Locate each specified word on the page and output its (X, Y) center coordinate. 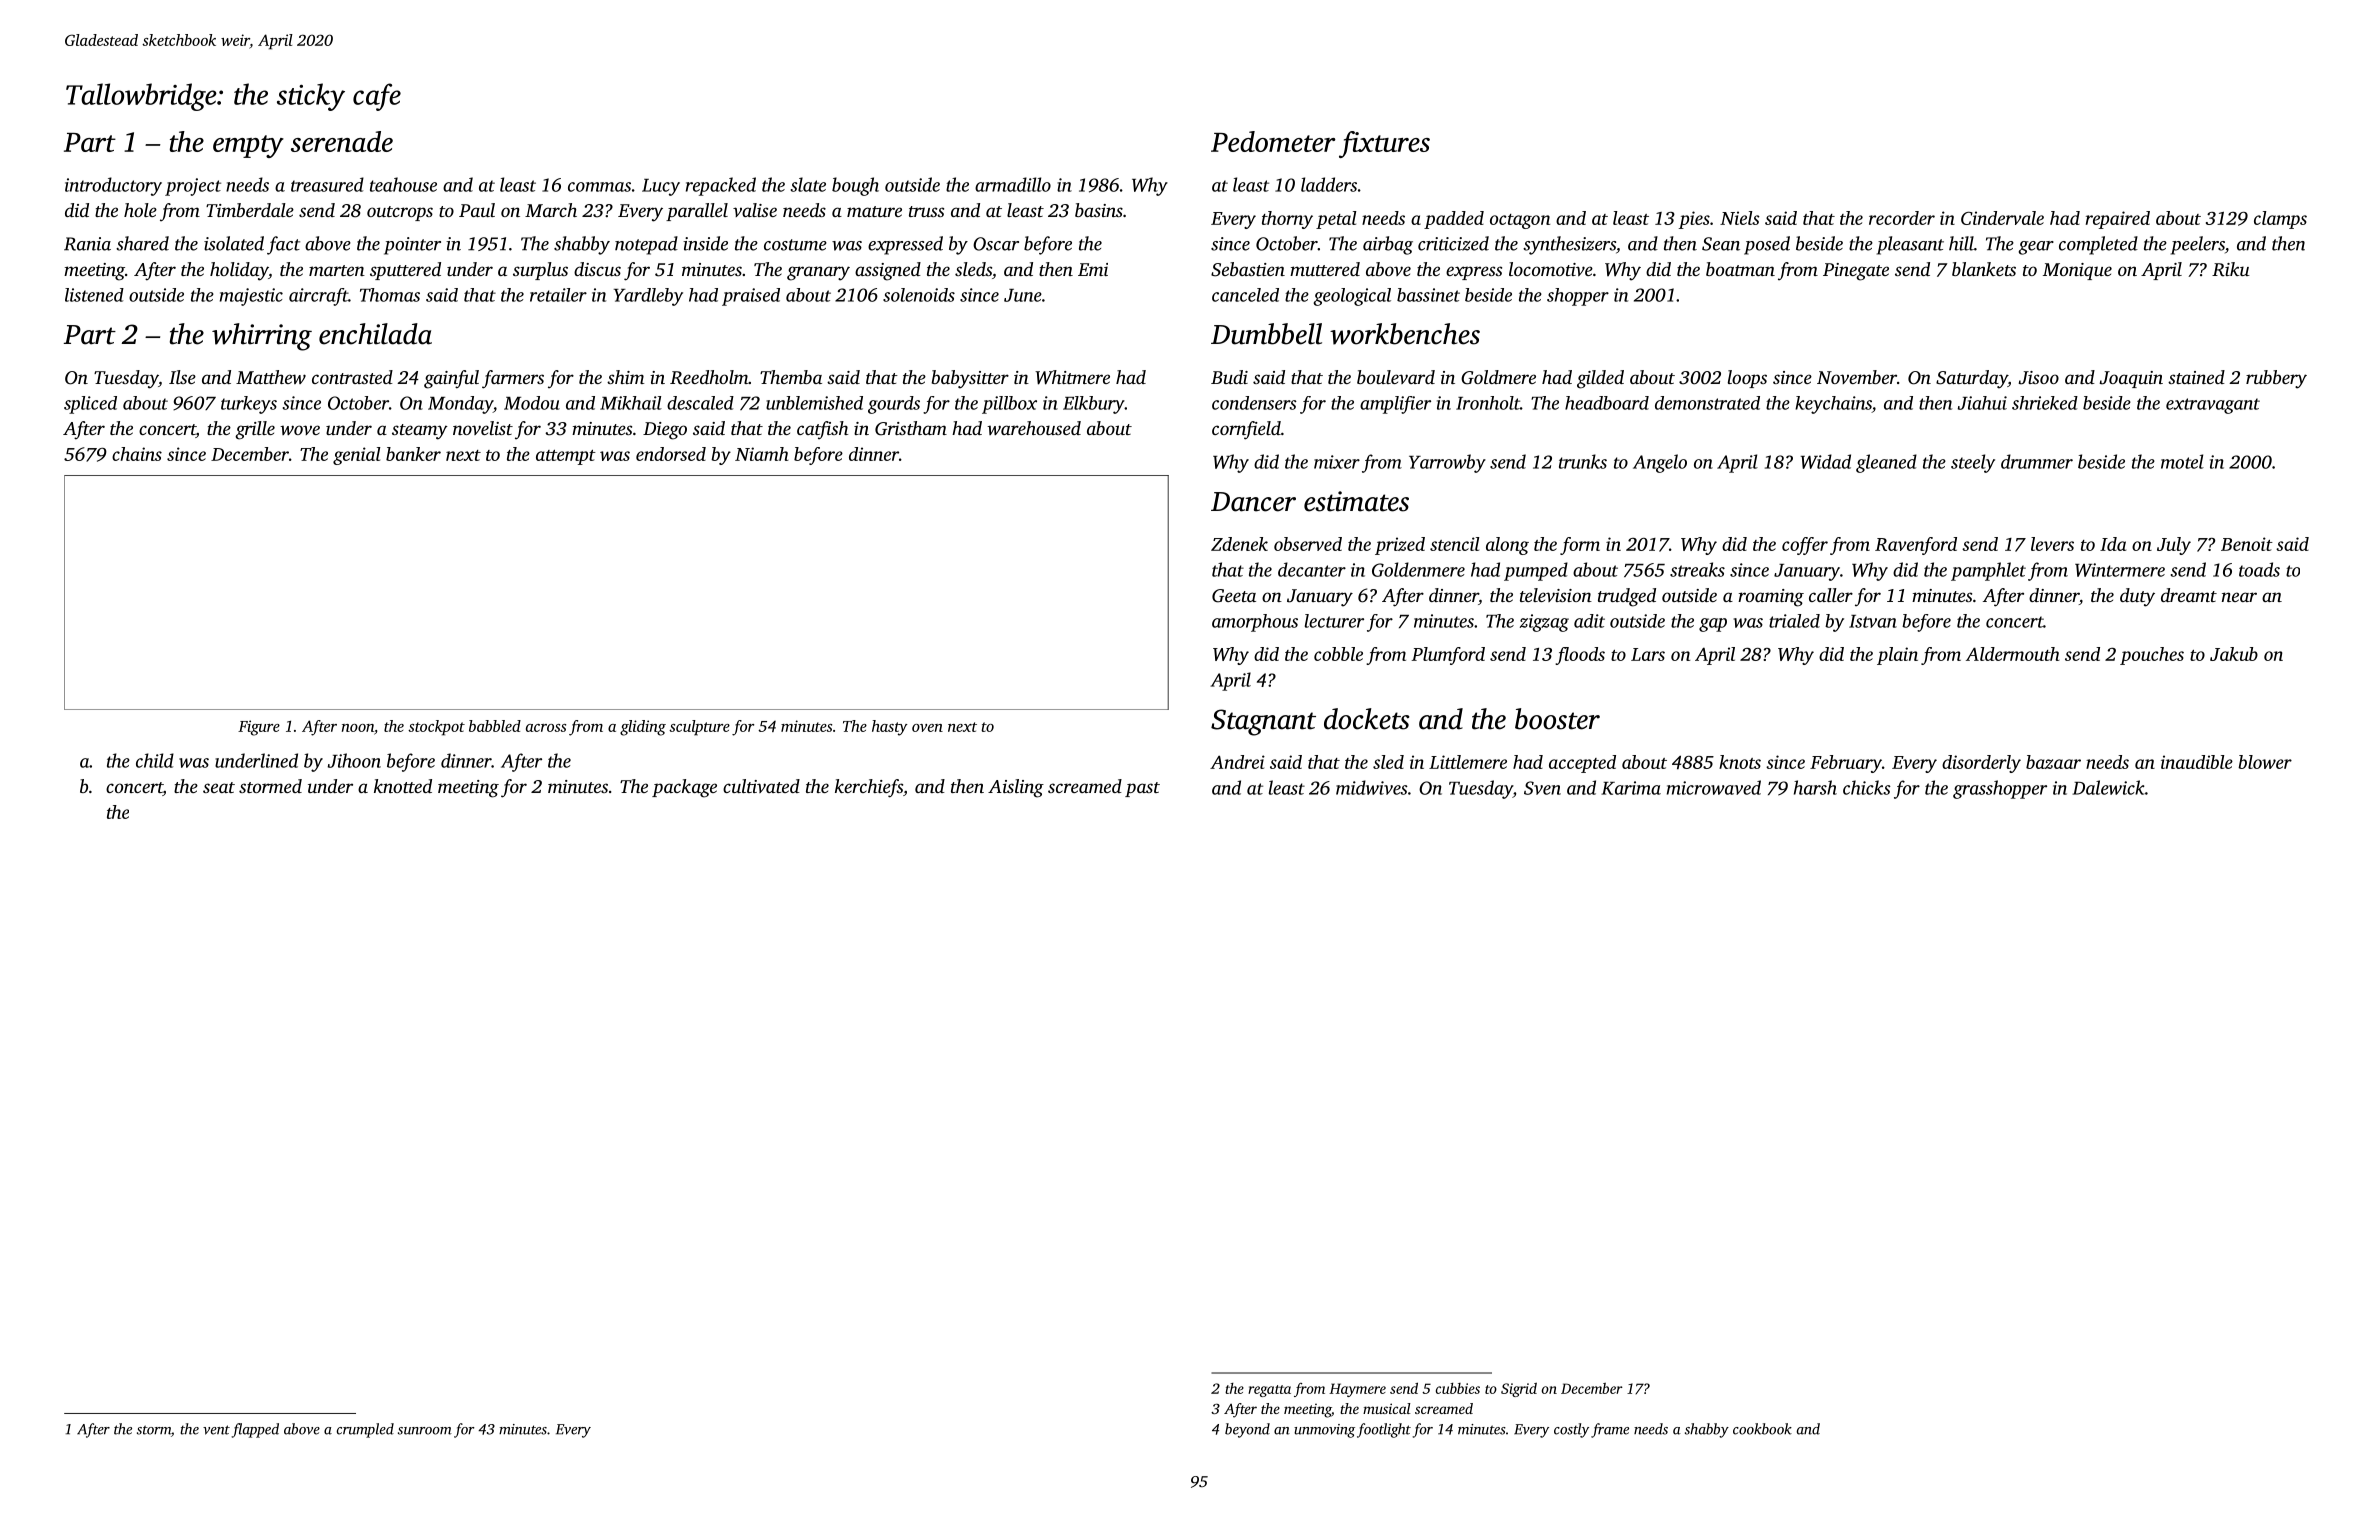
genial (357, 456)
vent (216, 1430)
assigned (888, 271)
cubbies (1458, 1388)
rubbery (2276, 379)
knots (1740, 762)
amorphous (1255, 623)
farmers (513, 379)
